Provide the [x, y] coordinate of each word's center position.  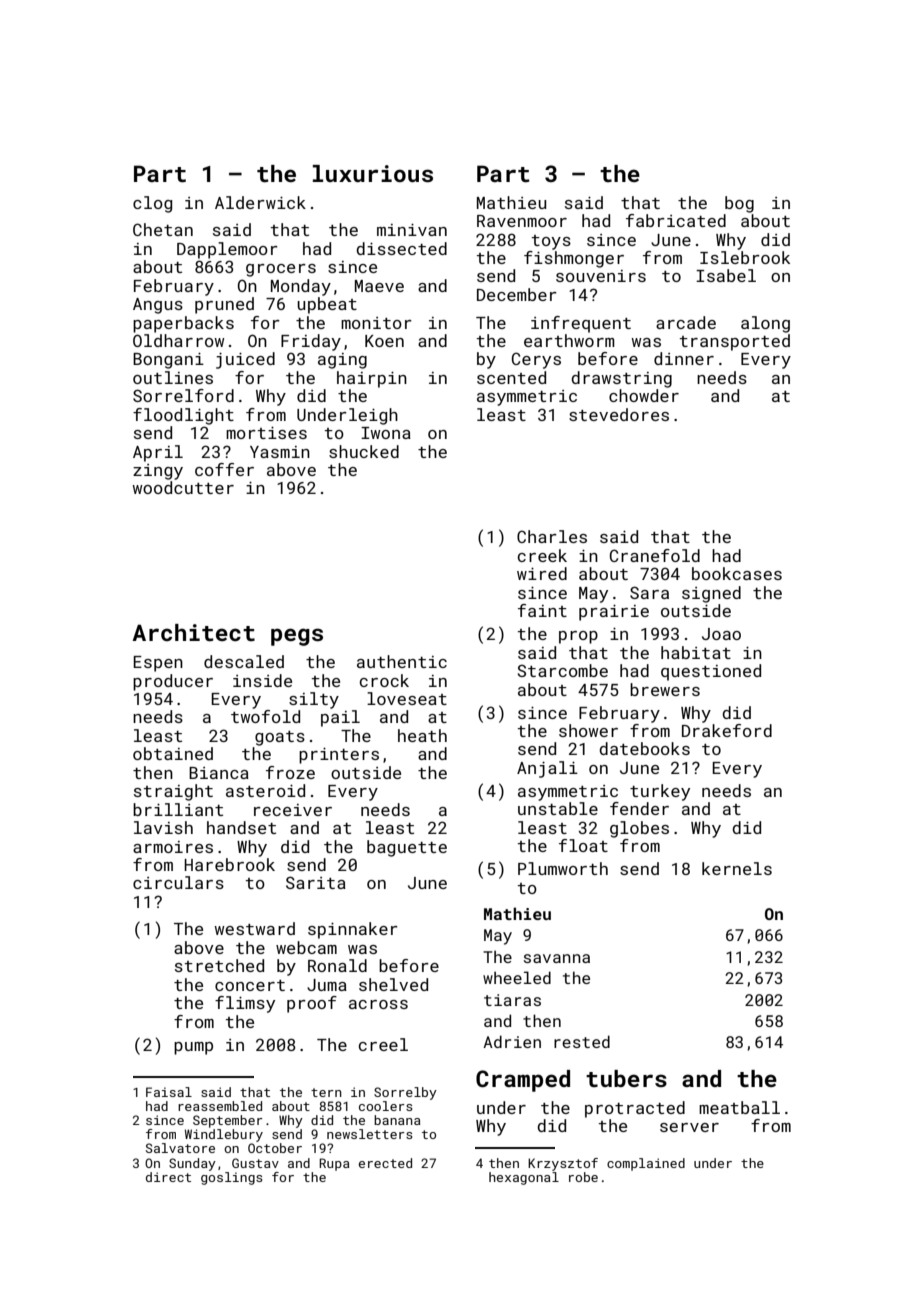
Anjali [547, 769]
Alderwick [260, 202]
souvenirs [601, 276]
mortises [266, 433]
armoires [173, 847]
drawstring [621, 379]
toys [551, 242]
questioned [711, 672]
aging [342, 361]
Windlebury [224, 1135]
